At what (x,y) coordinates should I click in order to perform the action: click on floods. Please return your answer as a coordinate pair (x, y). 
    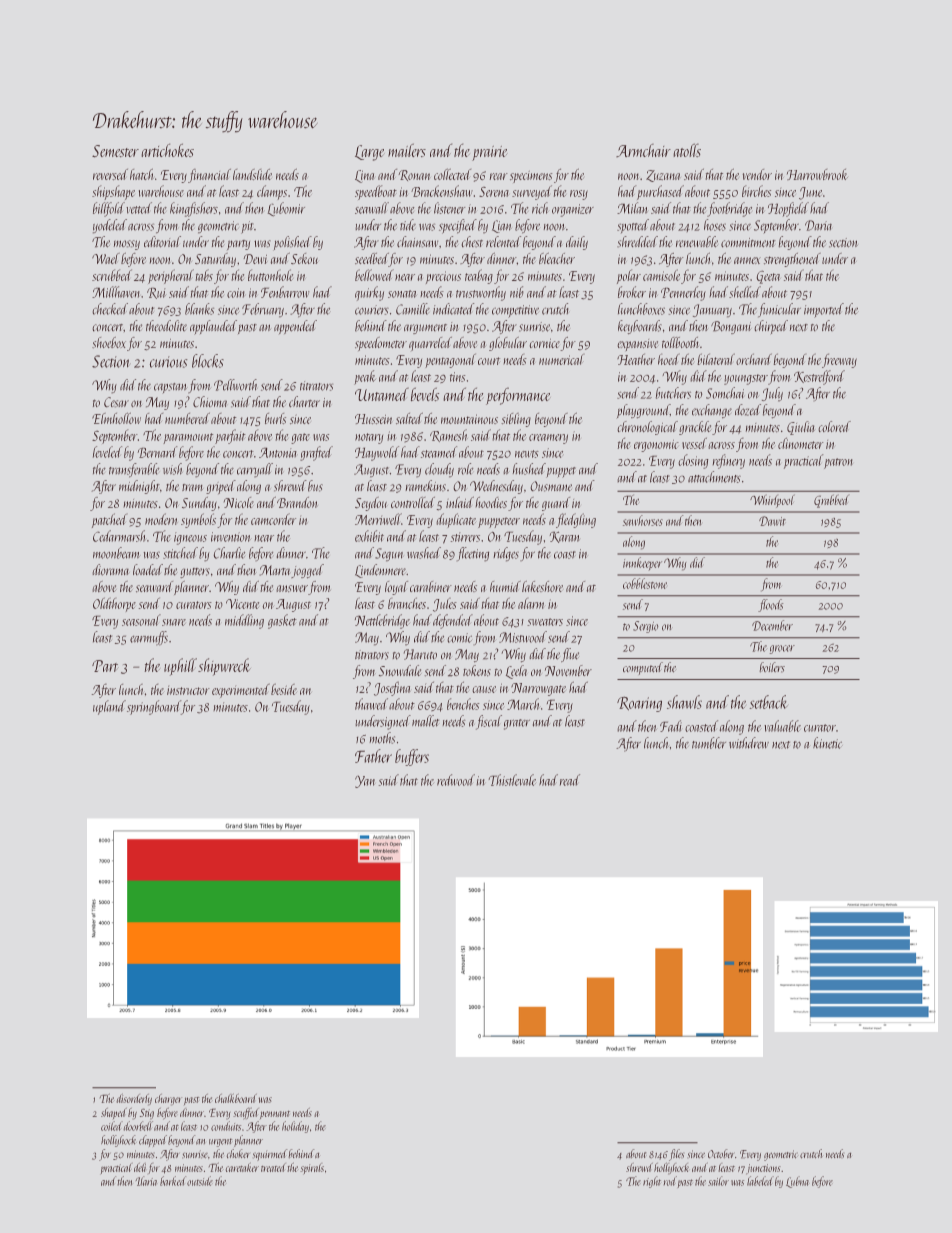
    Looking at the image, I should click on (770, 605).
